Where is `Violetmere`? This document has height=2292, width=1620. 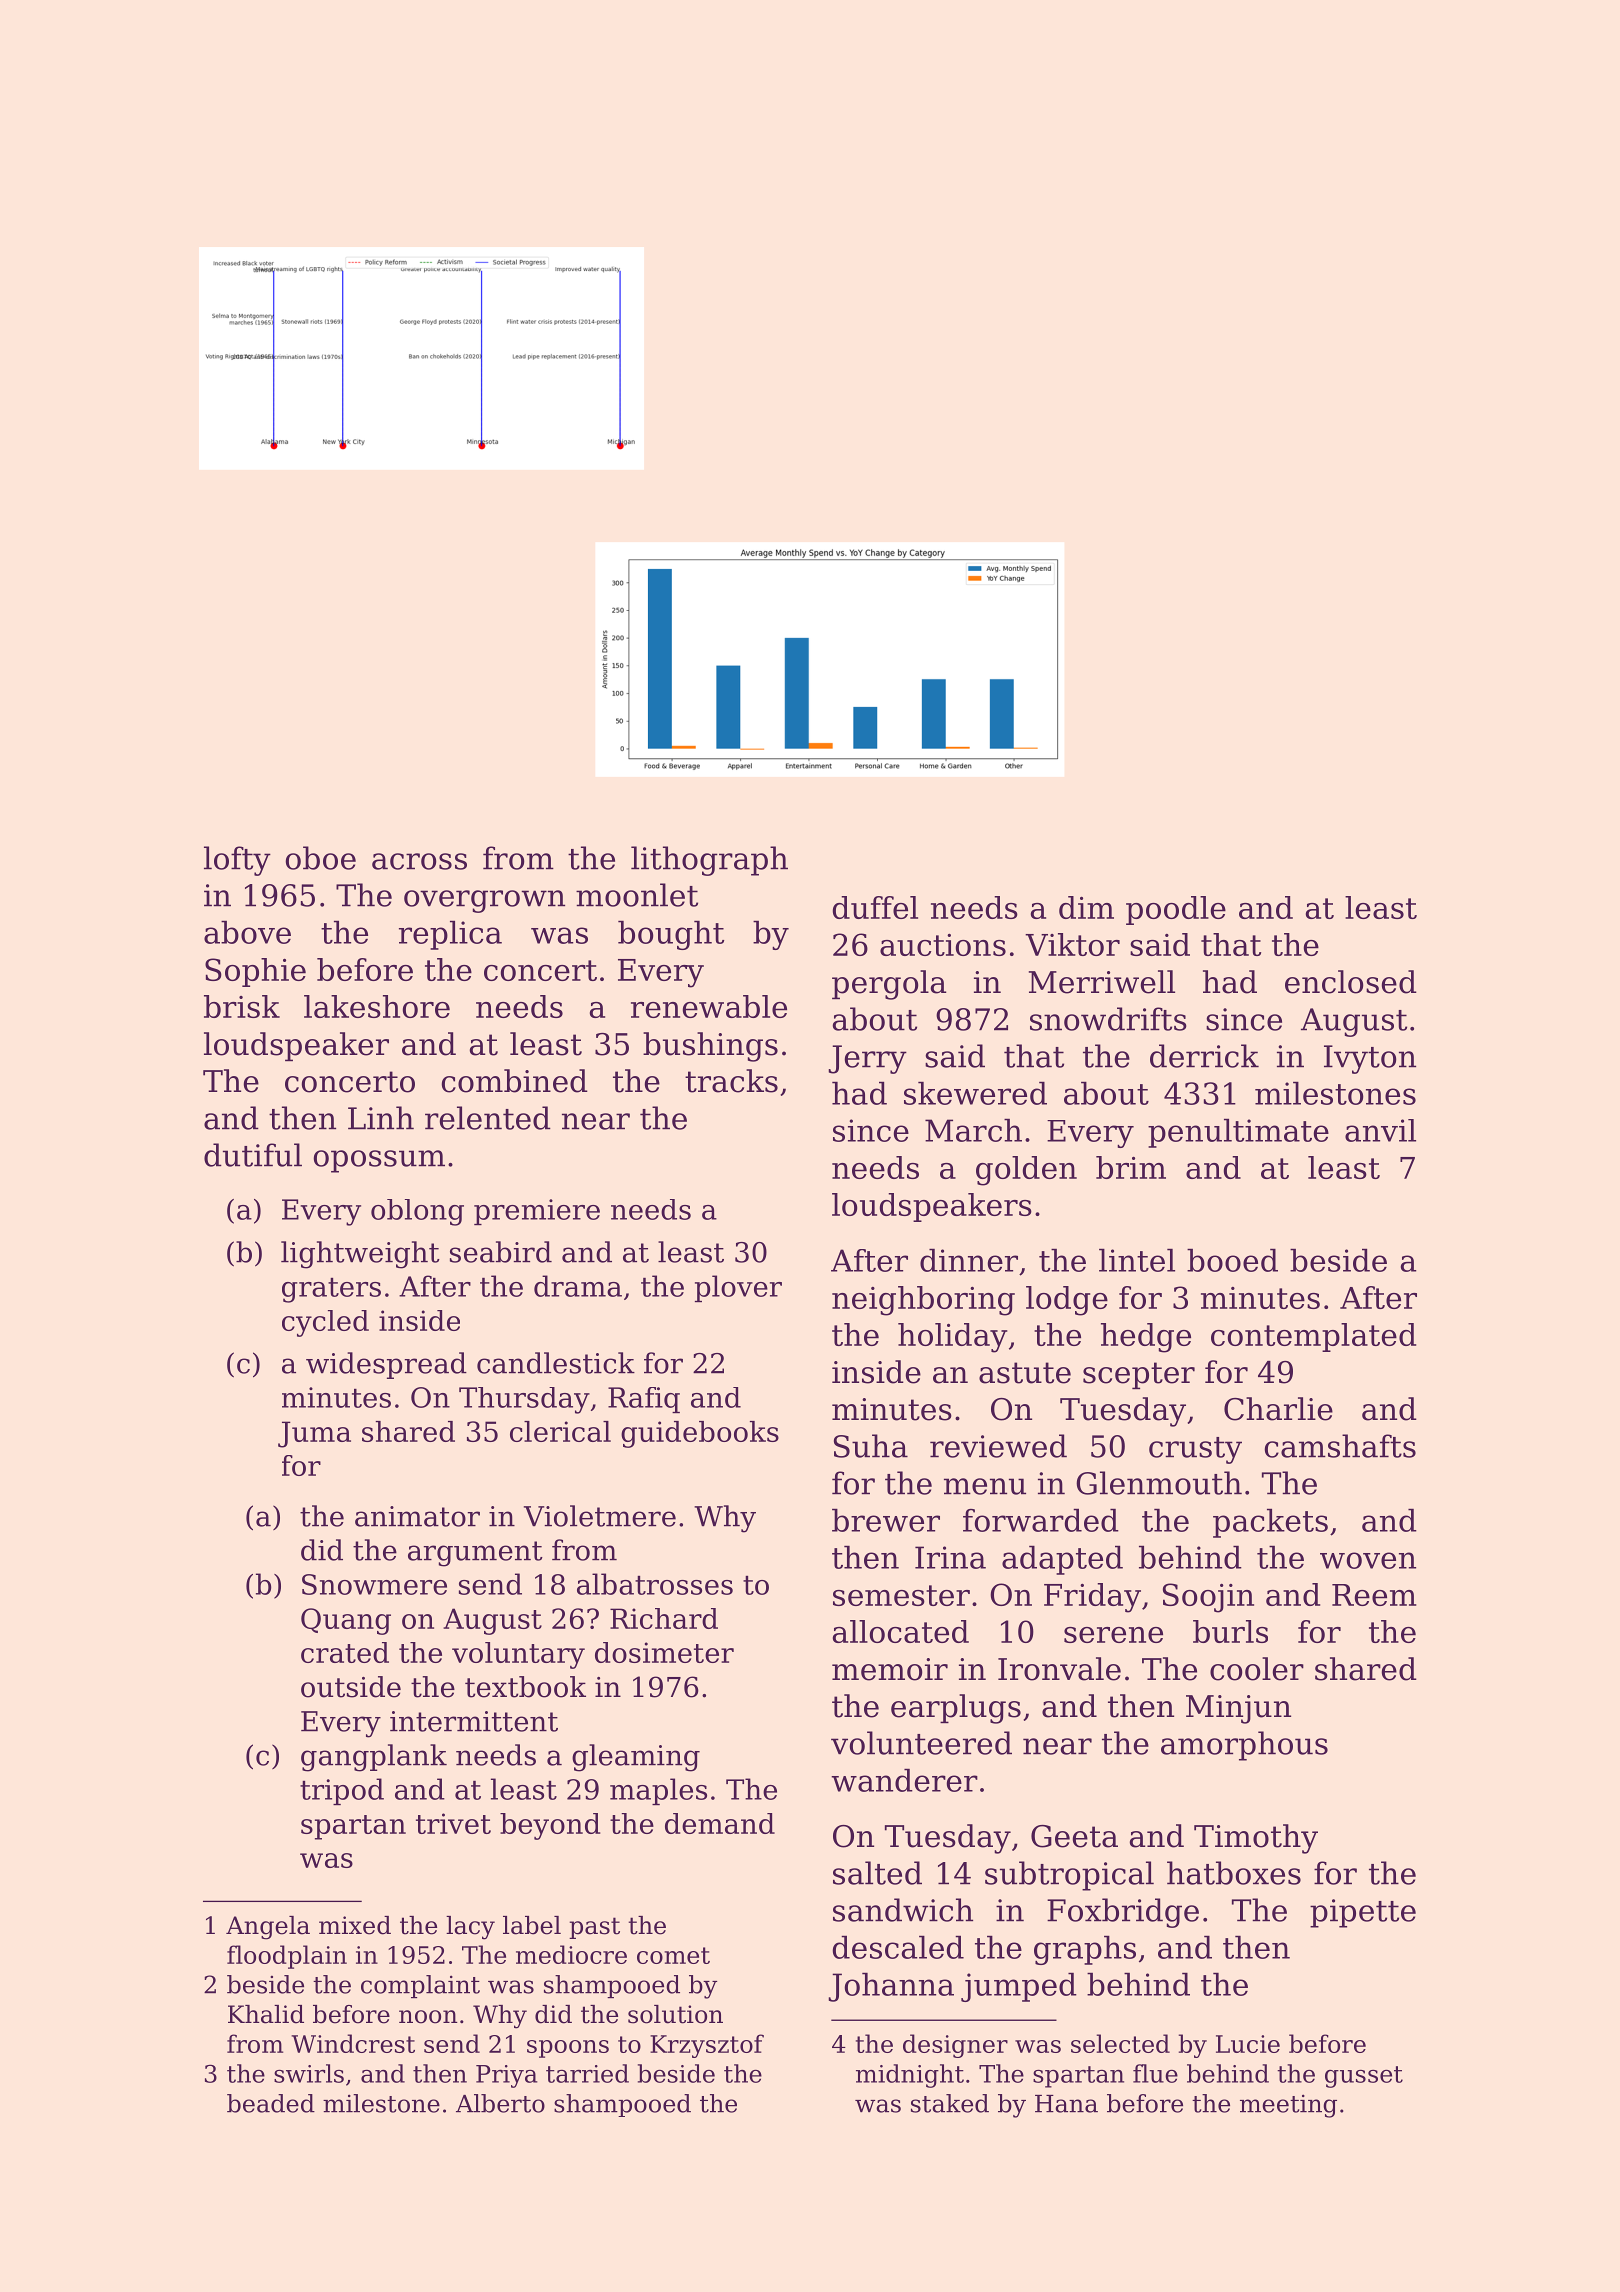 Violetmere is located at coordinates (600, 1516).
